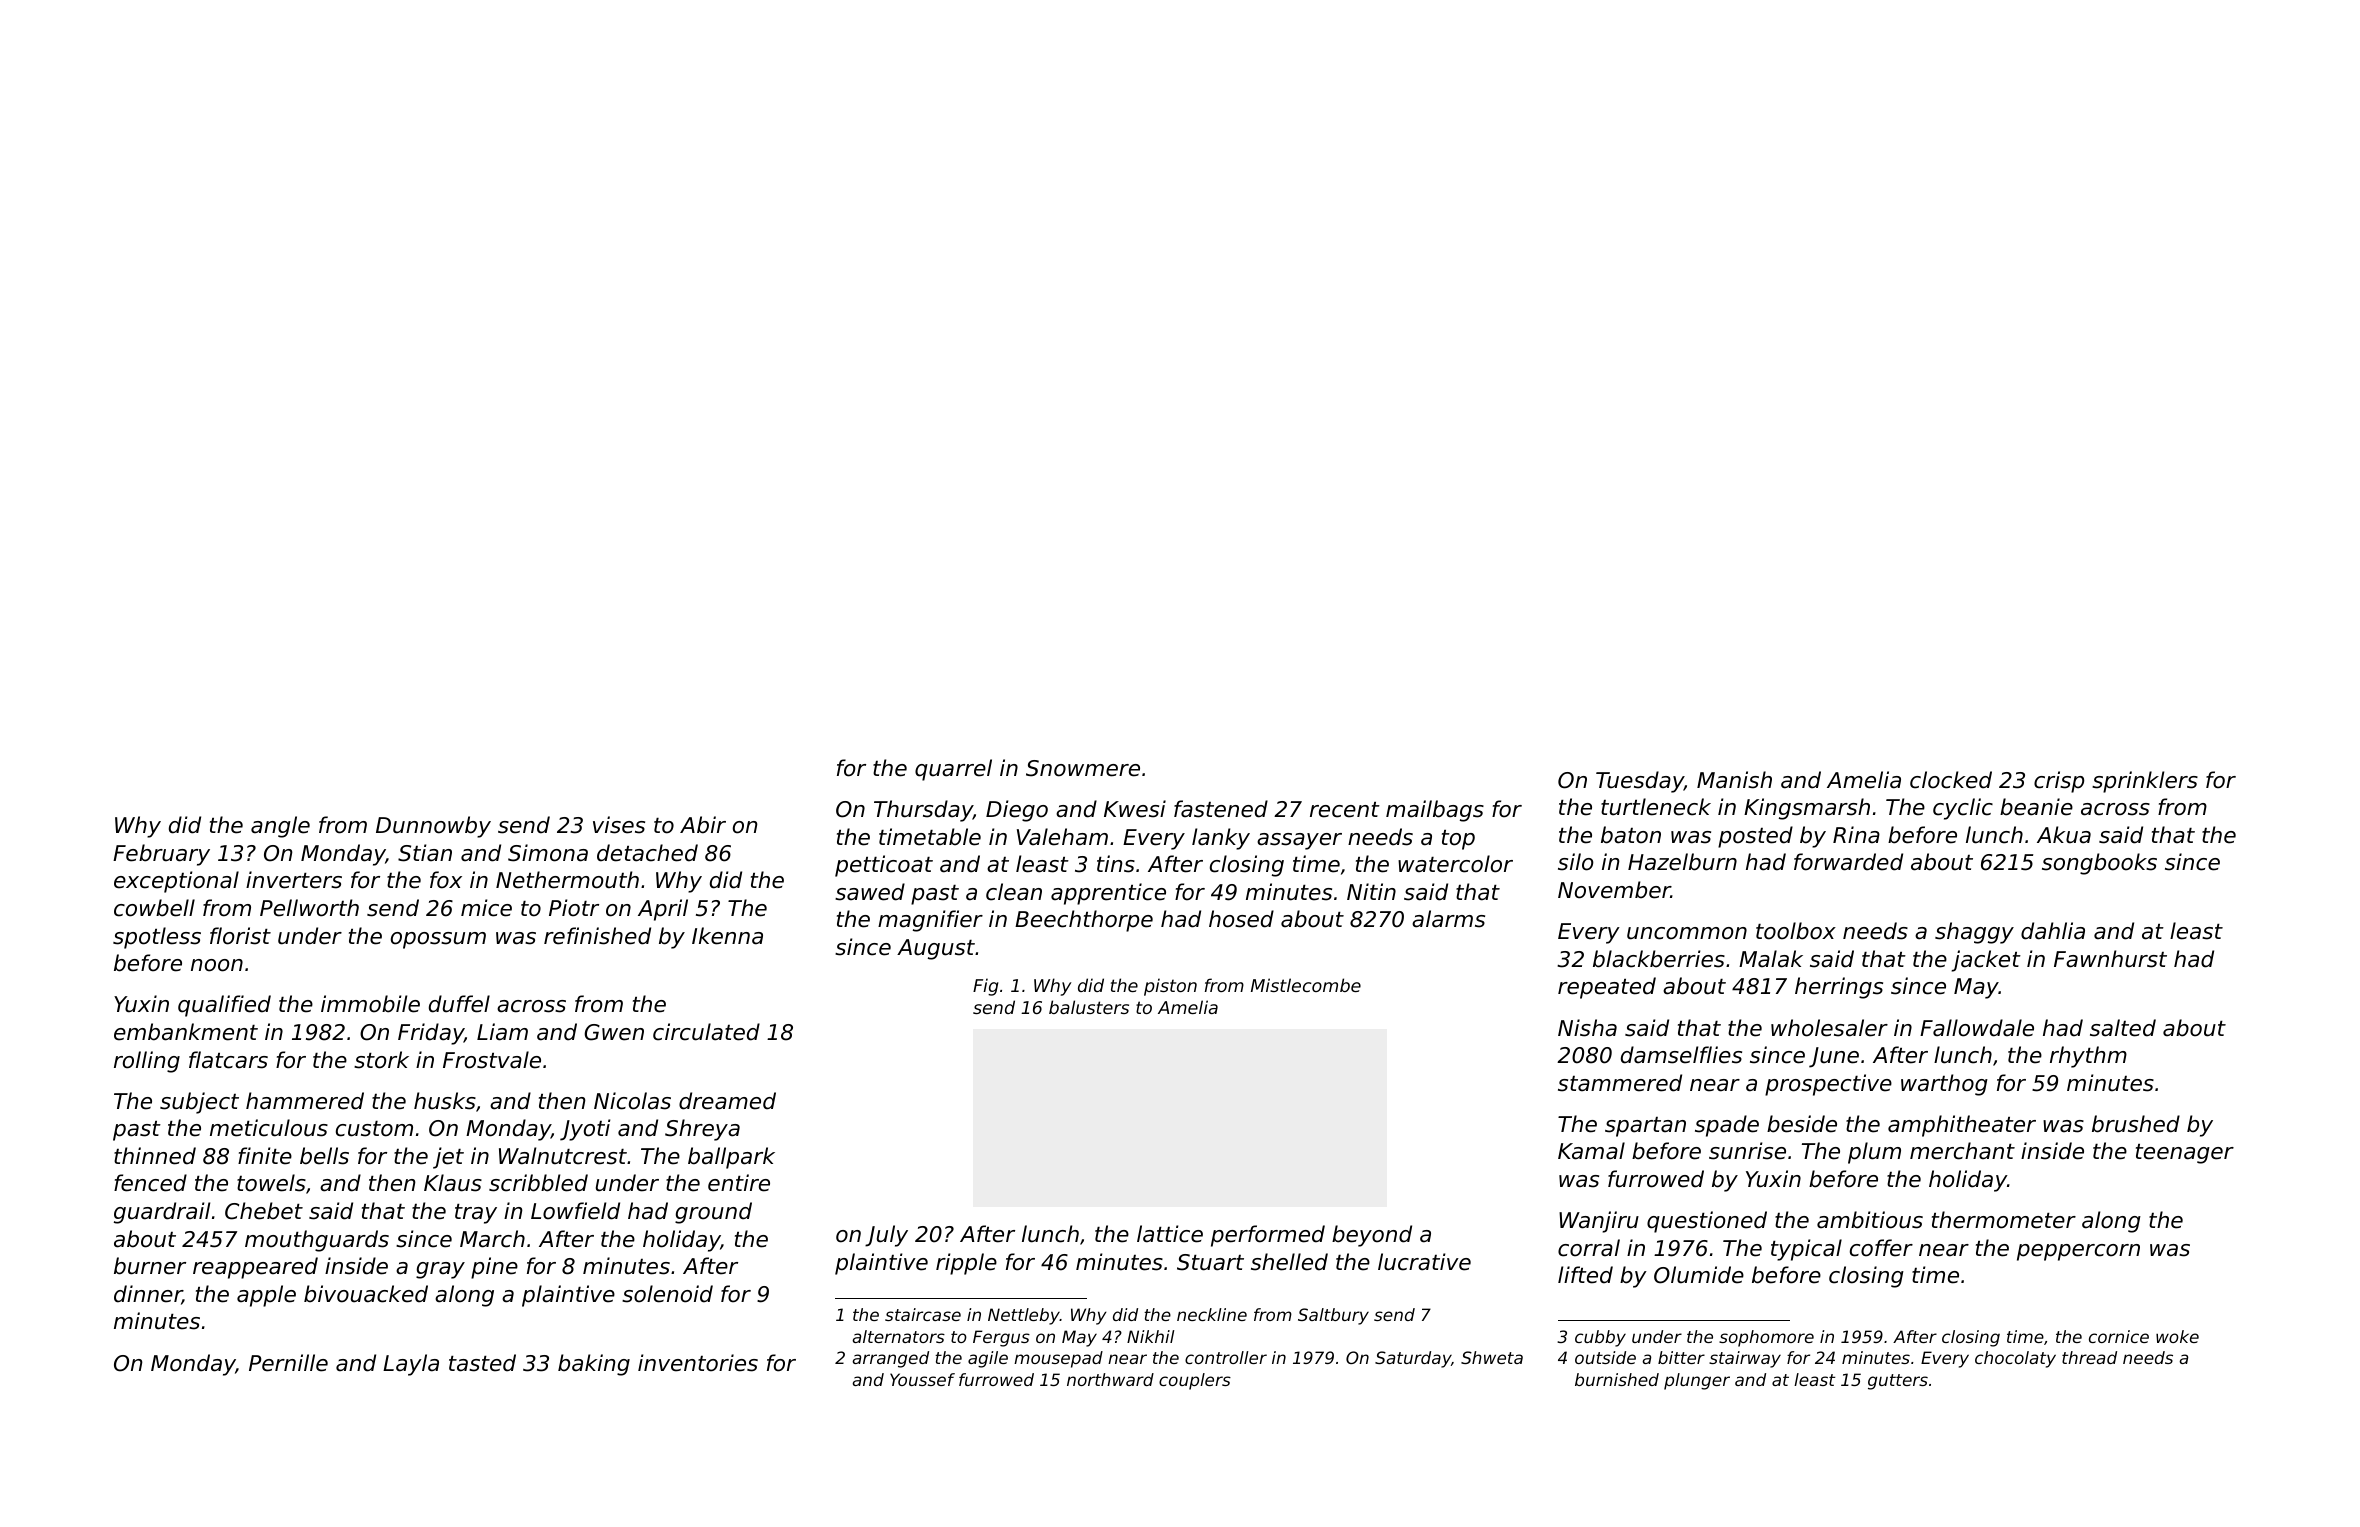 This document has width=2360, height=1527. I want to click on April, so click(663, 910).
